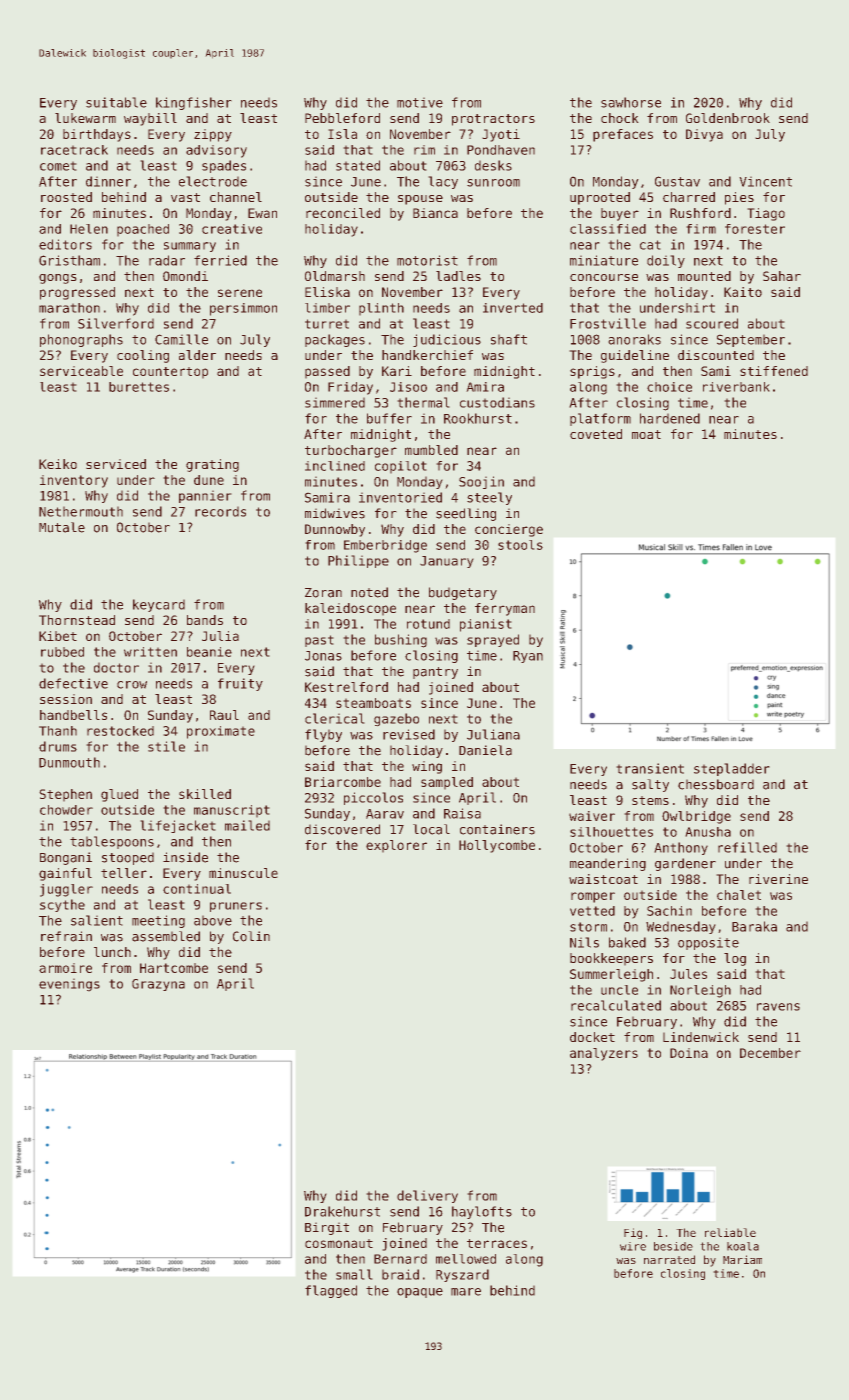  Describe the element at coordinates (124, 873) in the screenshot. I see `teller` at that location.
